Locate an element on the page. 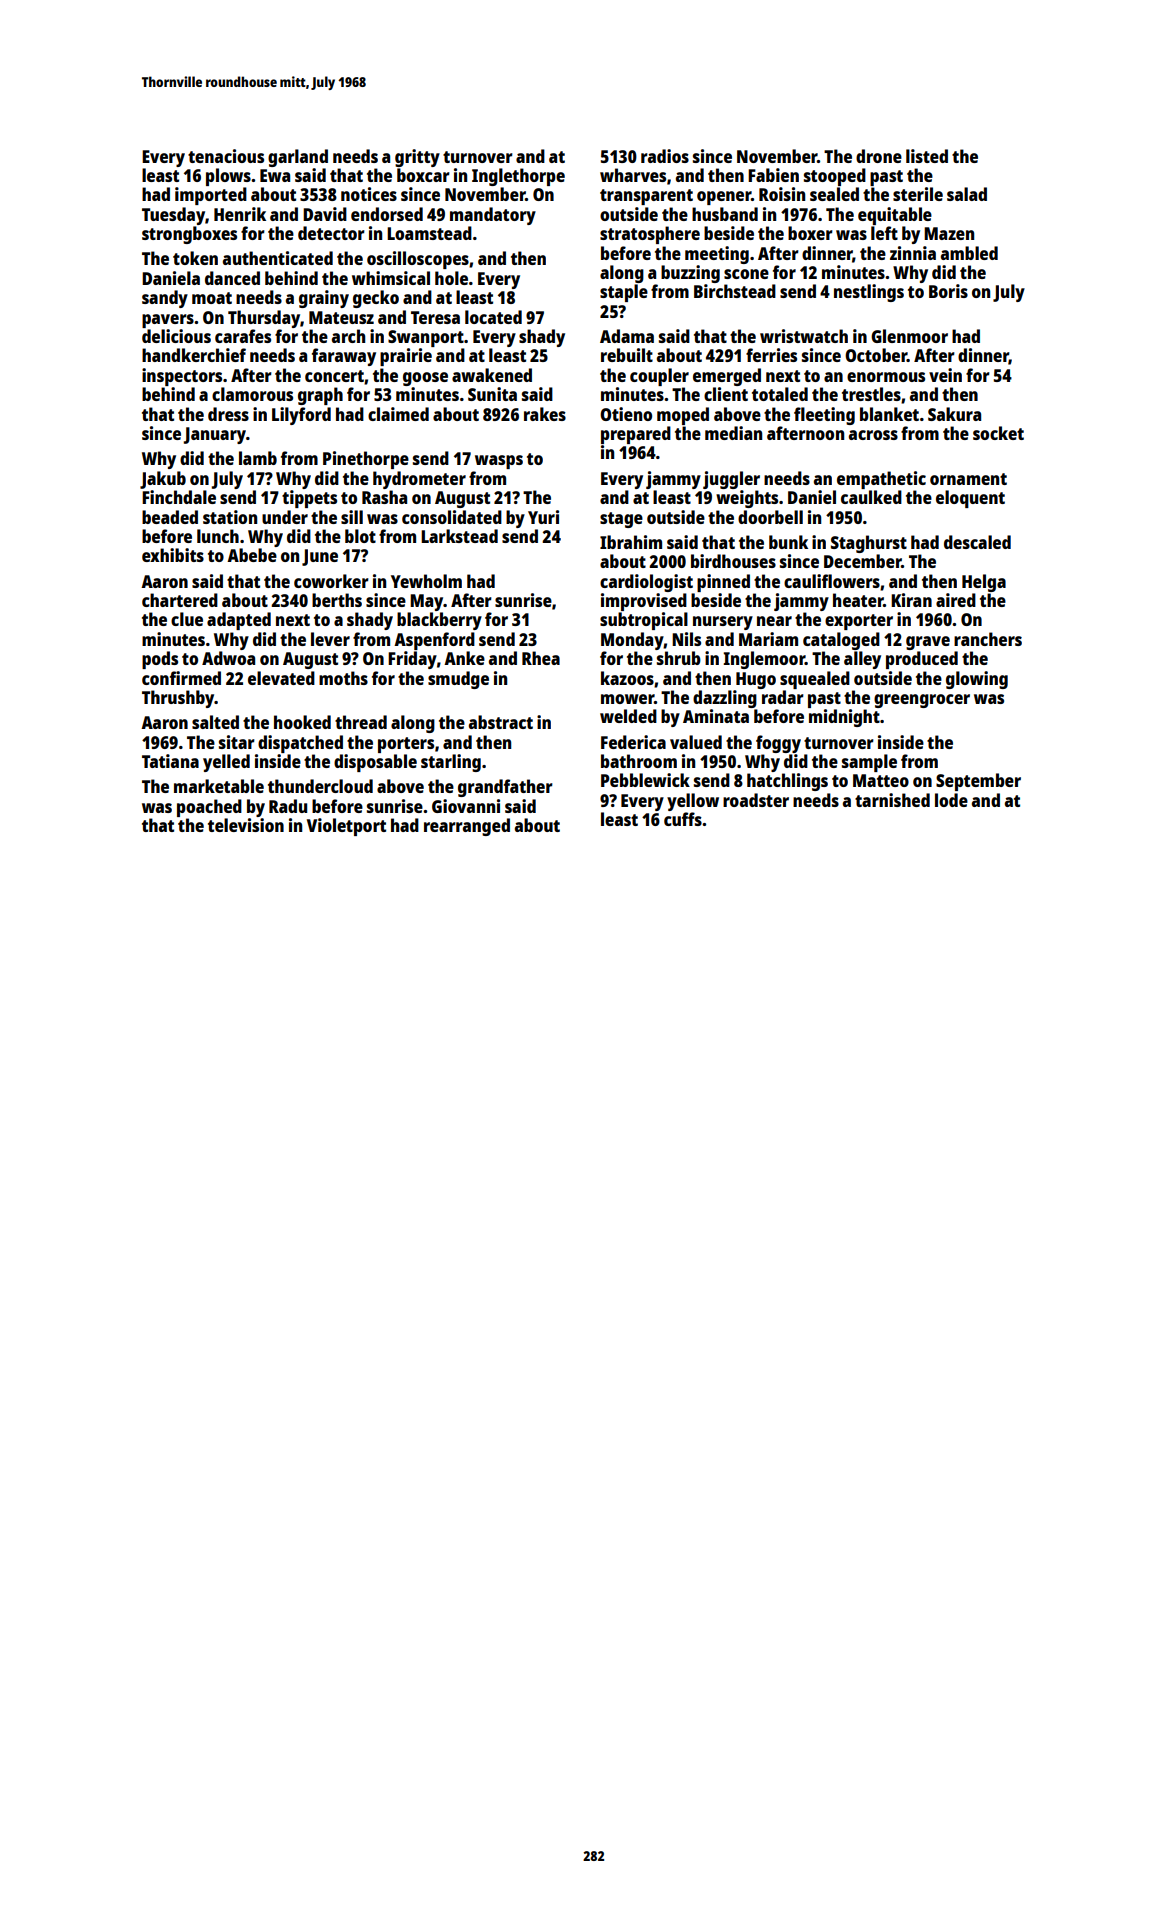 The height and width of the page is (1922, 1167). greengrocer is located at coordinates (922, 701).
